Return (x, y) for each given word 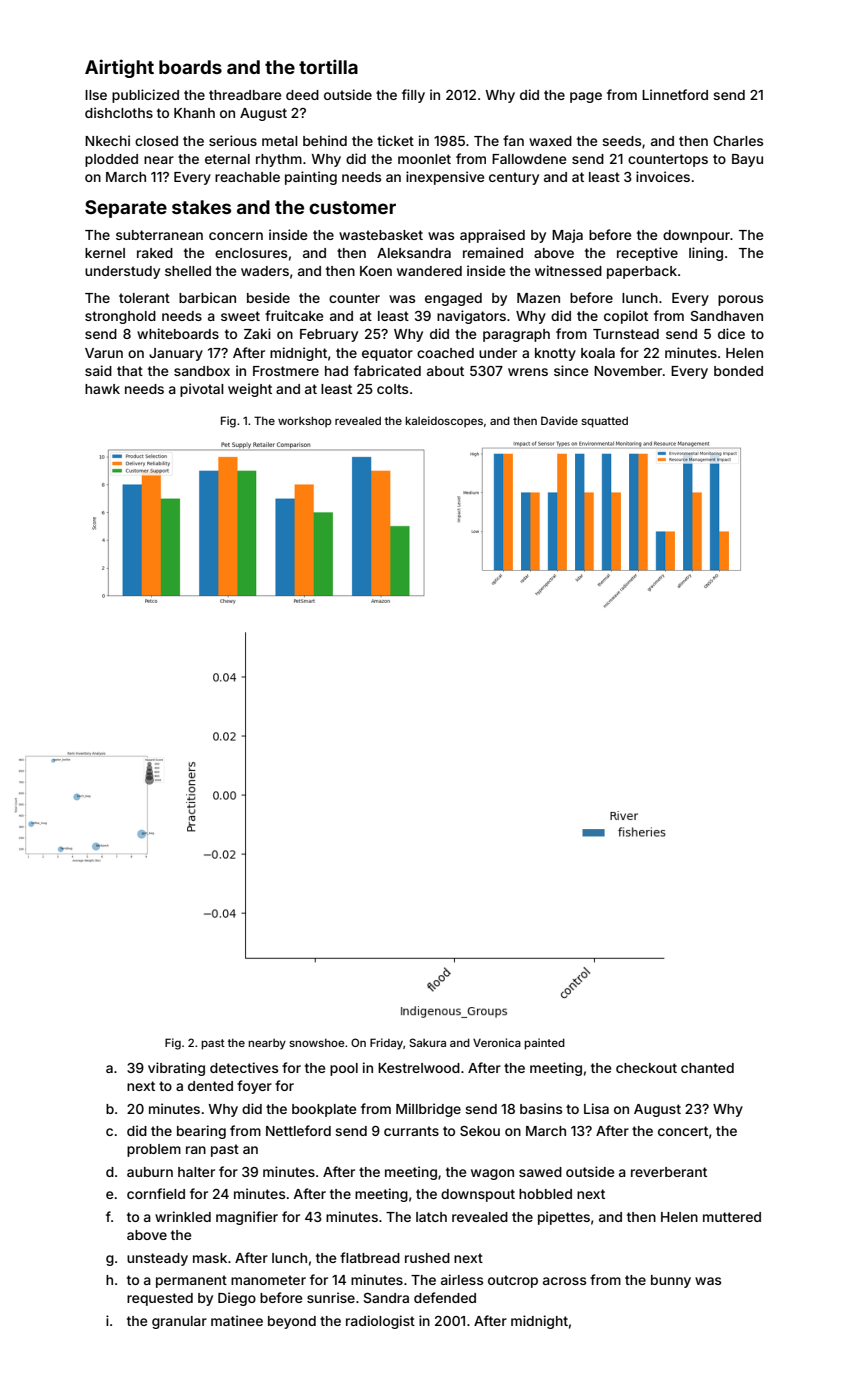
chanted (707, 1068)
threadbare (245, 95)
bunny (671, 1281)
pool (344, 1069)
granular (179, 1322)
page (586, 97)
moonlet (424, 159)
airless (462, 1279)
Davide (559, 420)
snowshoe (316, 1043)
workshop (304, 422)
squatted (604, 422)
